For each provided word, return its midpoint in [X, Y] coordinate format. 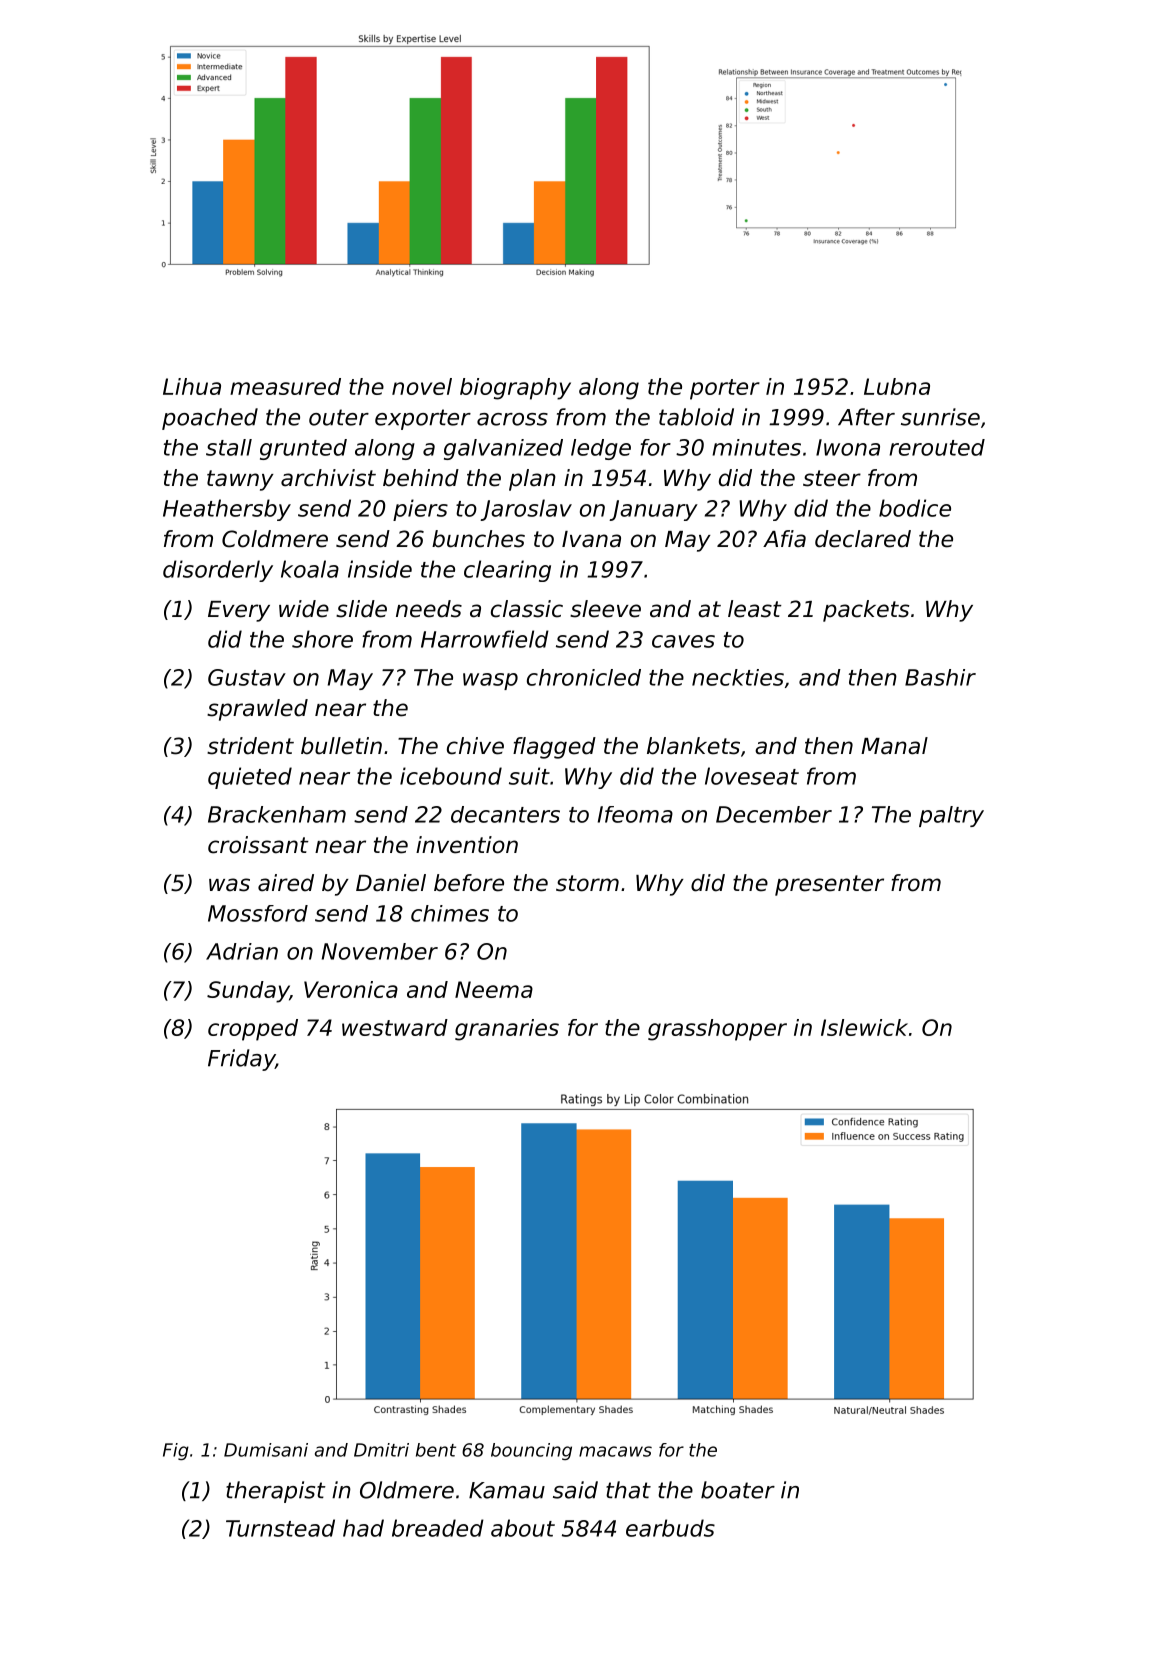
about [523, 1528]
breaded [438, 1528]
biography [515, 389]
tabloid [696, 417]
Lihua [192, 386]
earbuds [670, 1528]
